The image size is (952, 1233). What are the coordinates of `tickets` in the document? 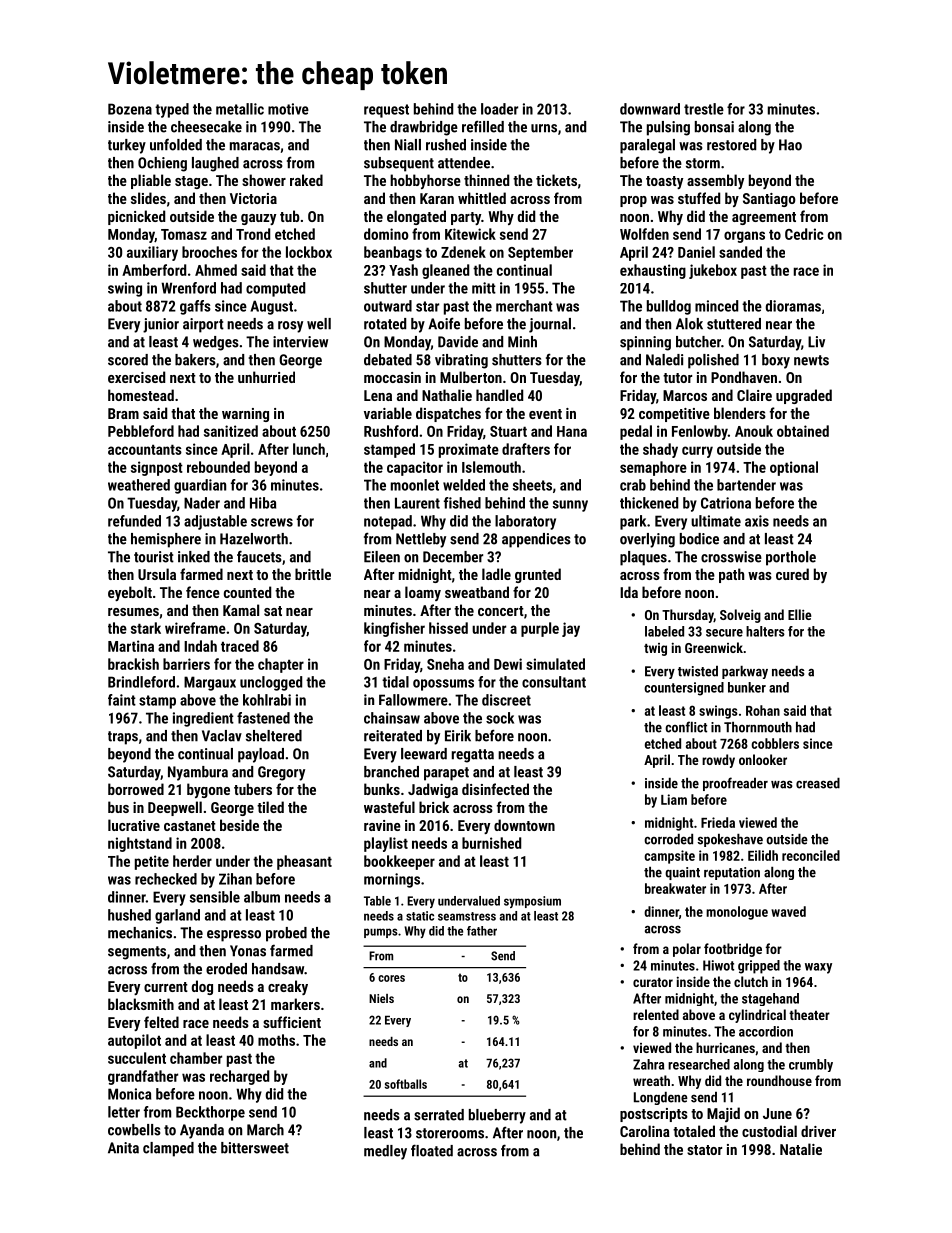 It's located at (556, 180).
